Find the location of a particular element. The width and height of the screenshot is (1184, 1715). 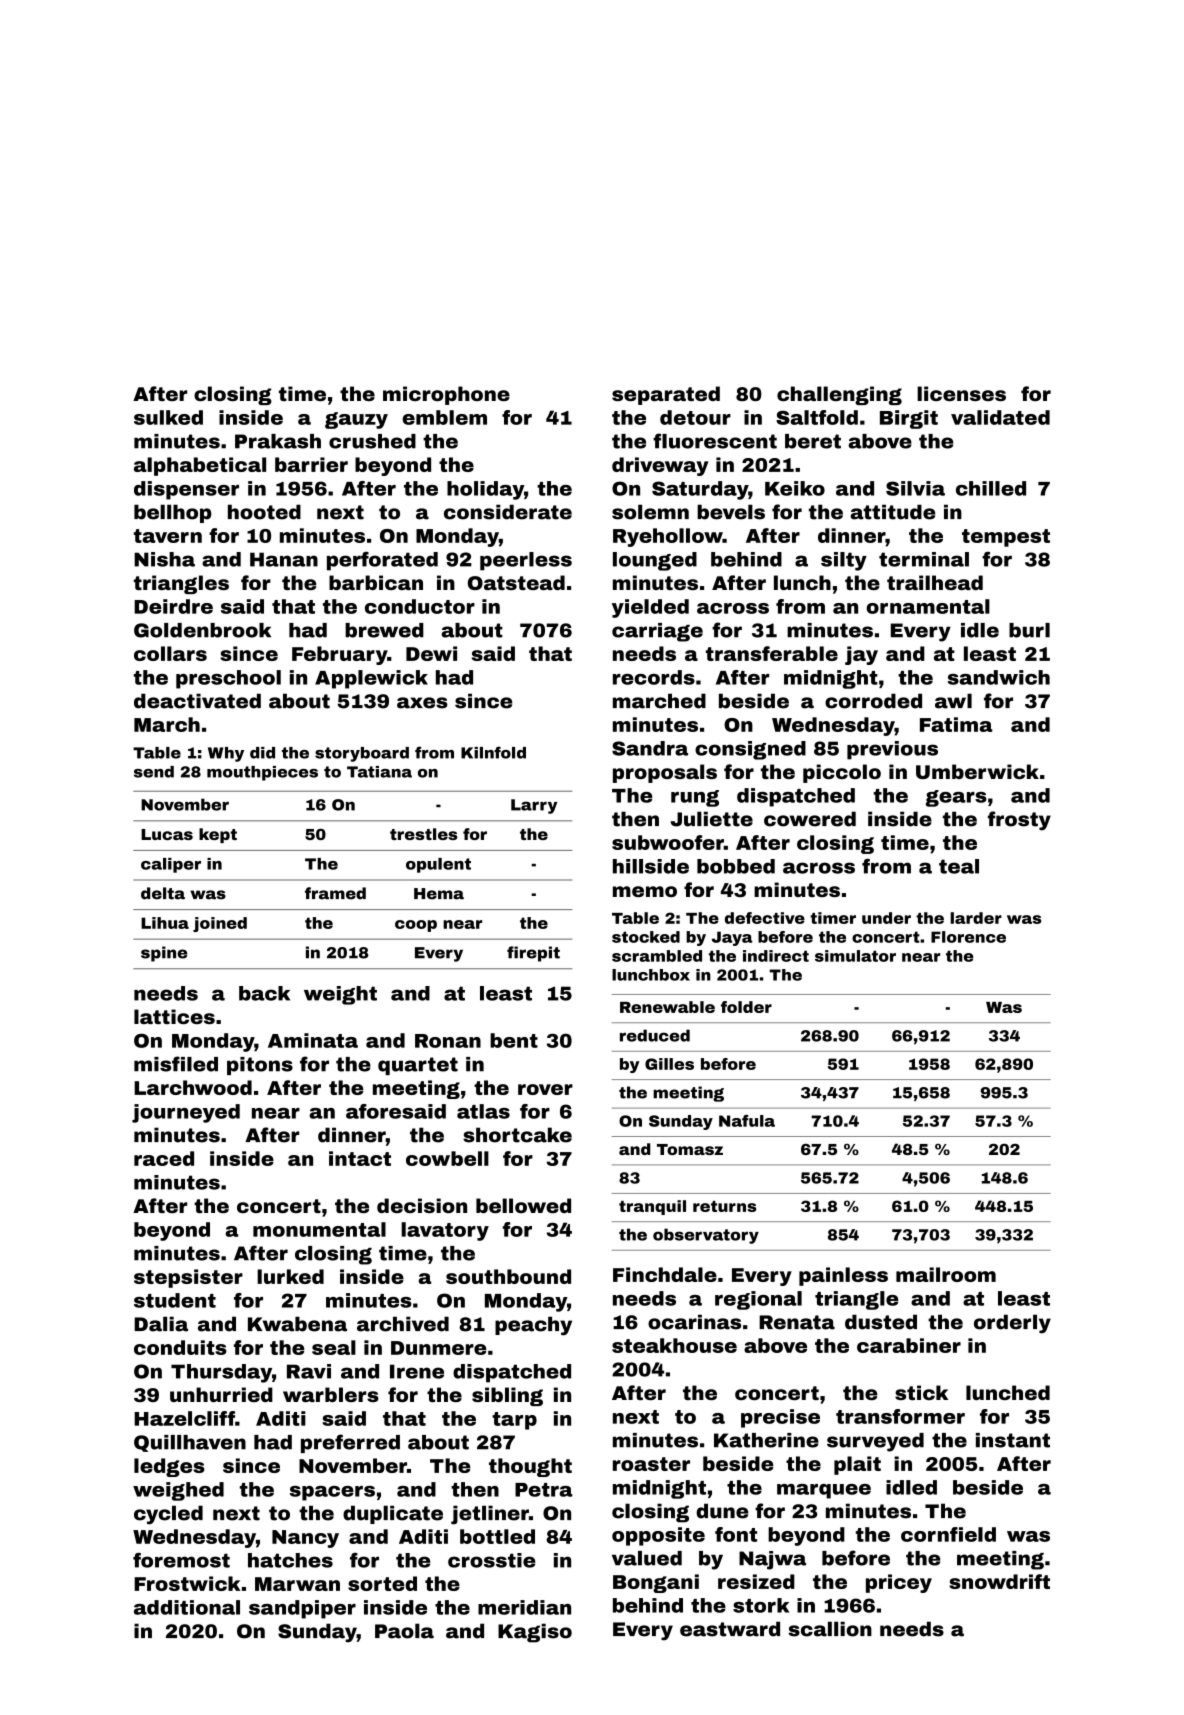

tempest is located at coordinates (1006, 538).
